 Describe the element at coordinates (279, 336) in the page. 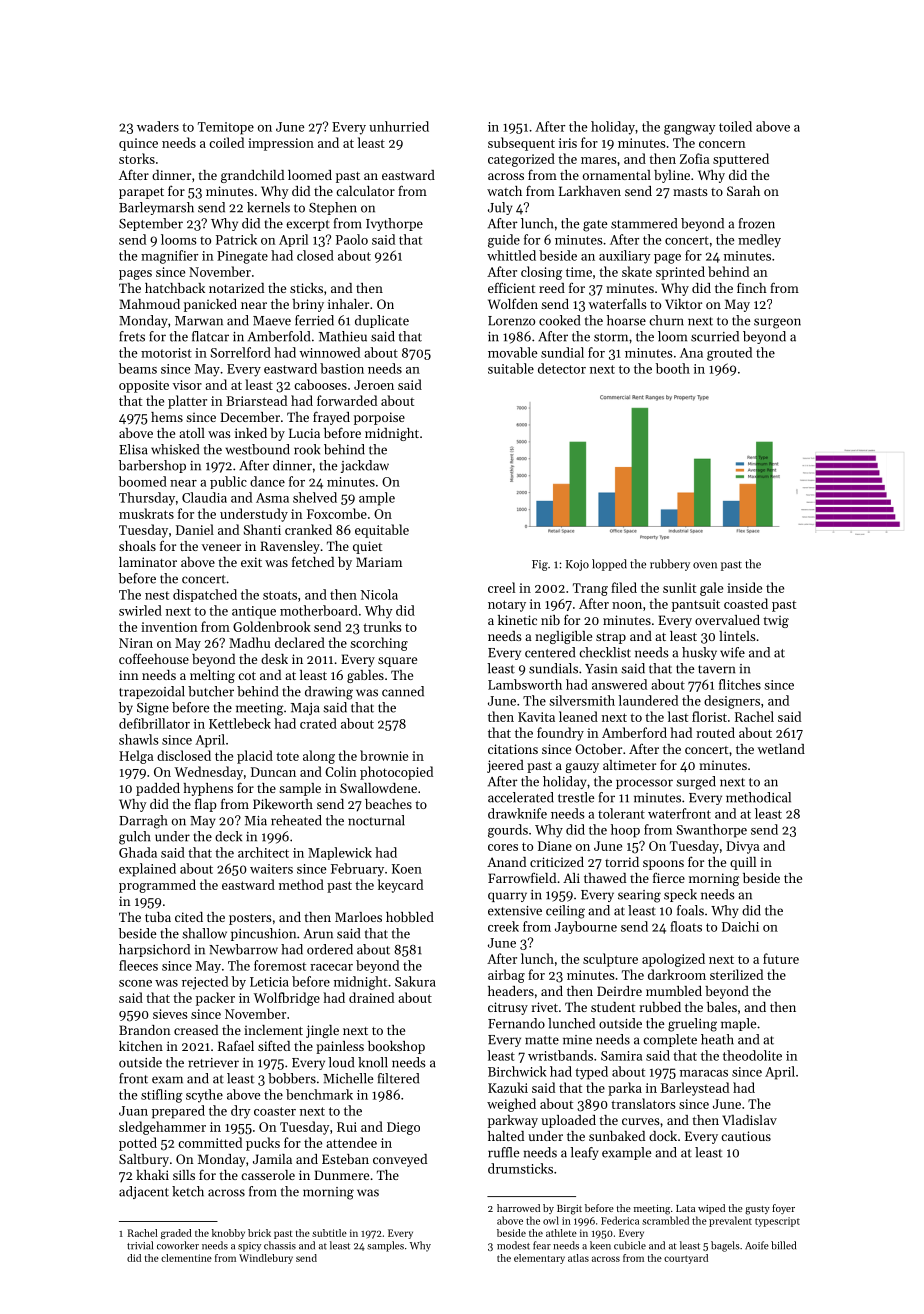

I see `Amberfold` at that location.
